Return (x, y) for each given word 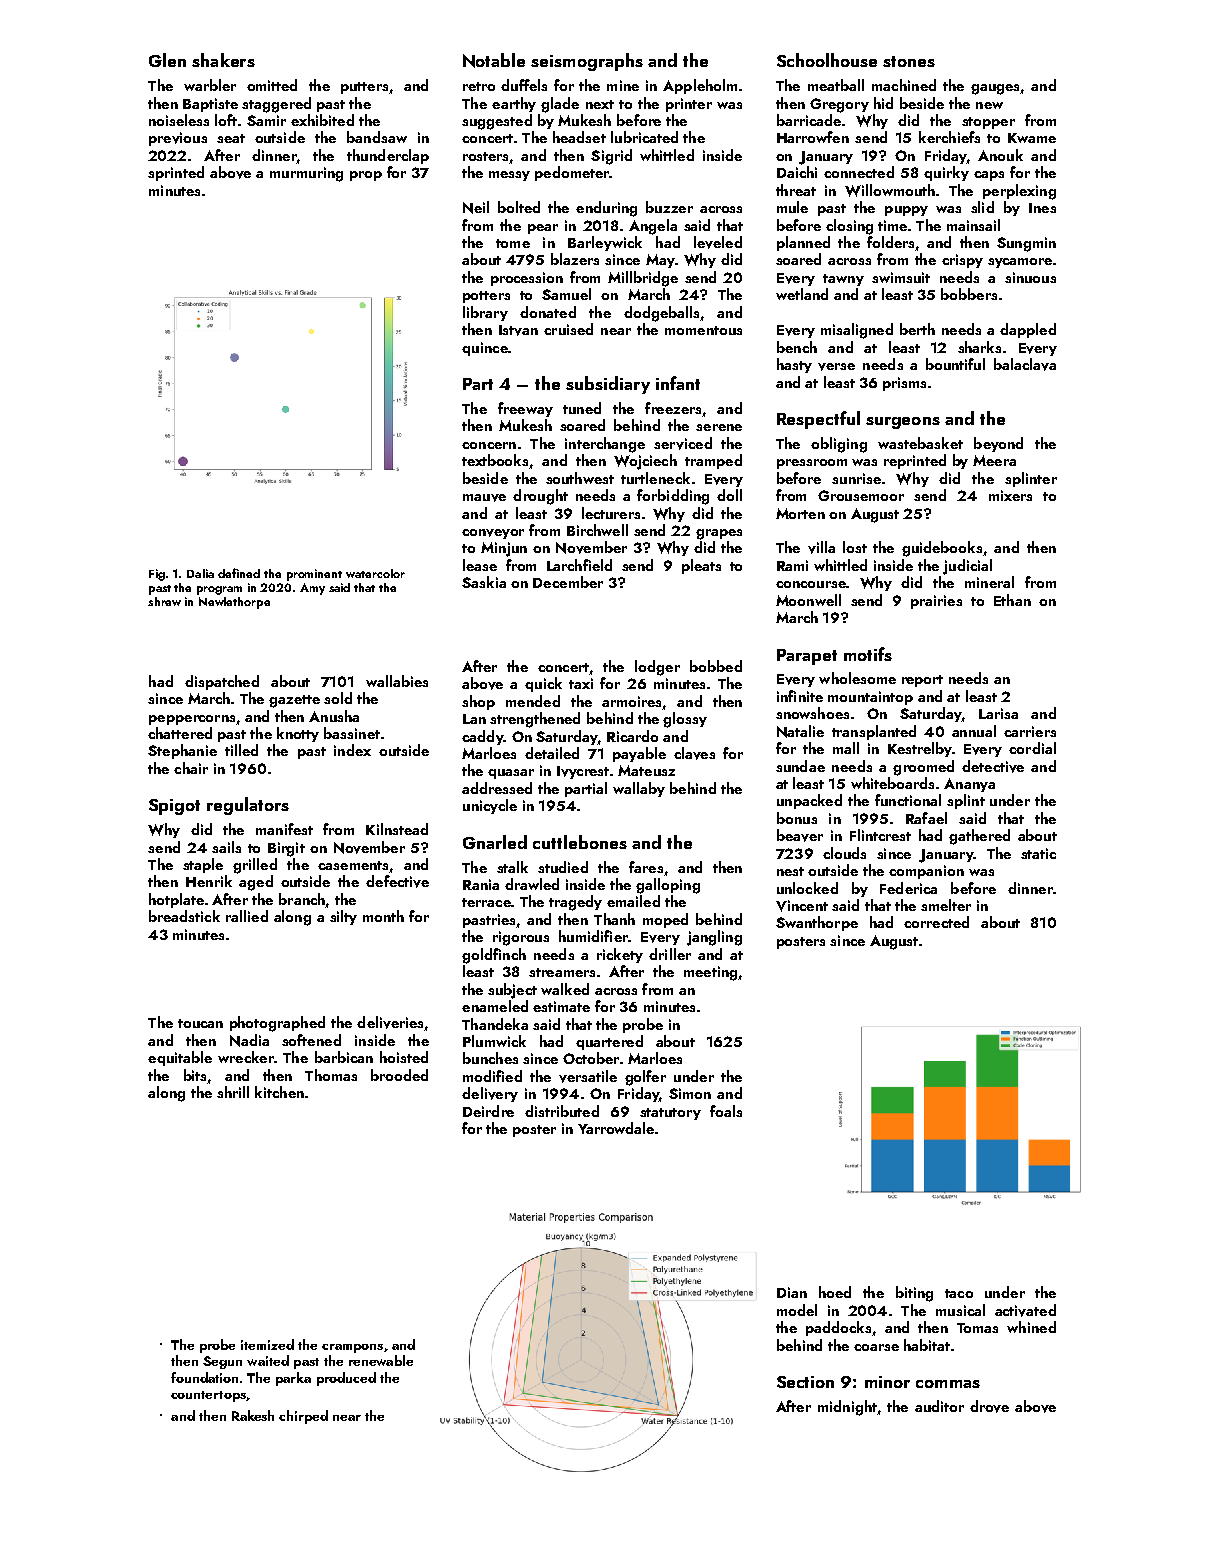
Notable (494, 60)
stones (909, 61)
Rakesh (253, 1415)
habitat (927, 1345)
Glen (167, 60)
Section (805, 1382)
